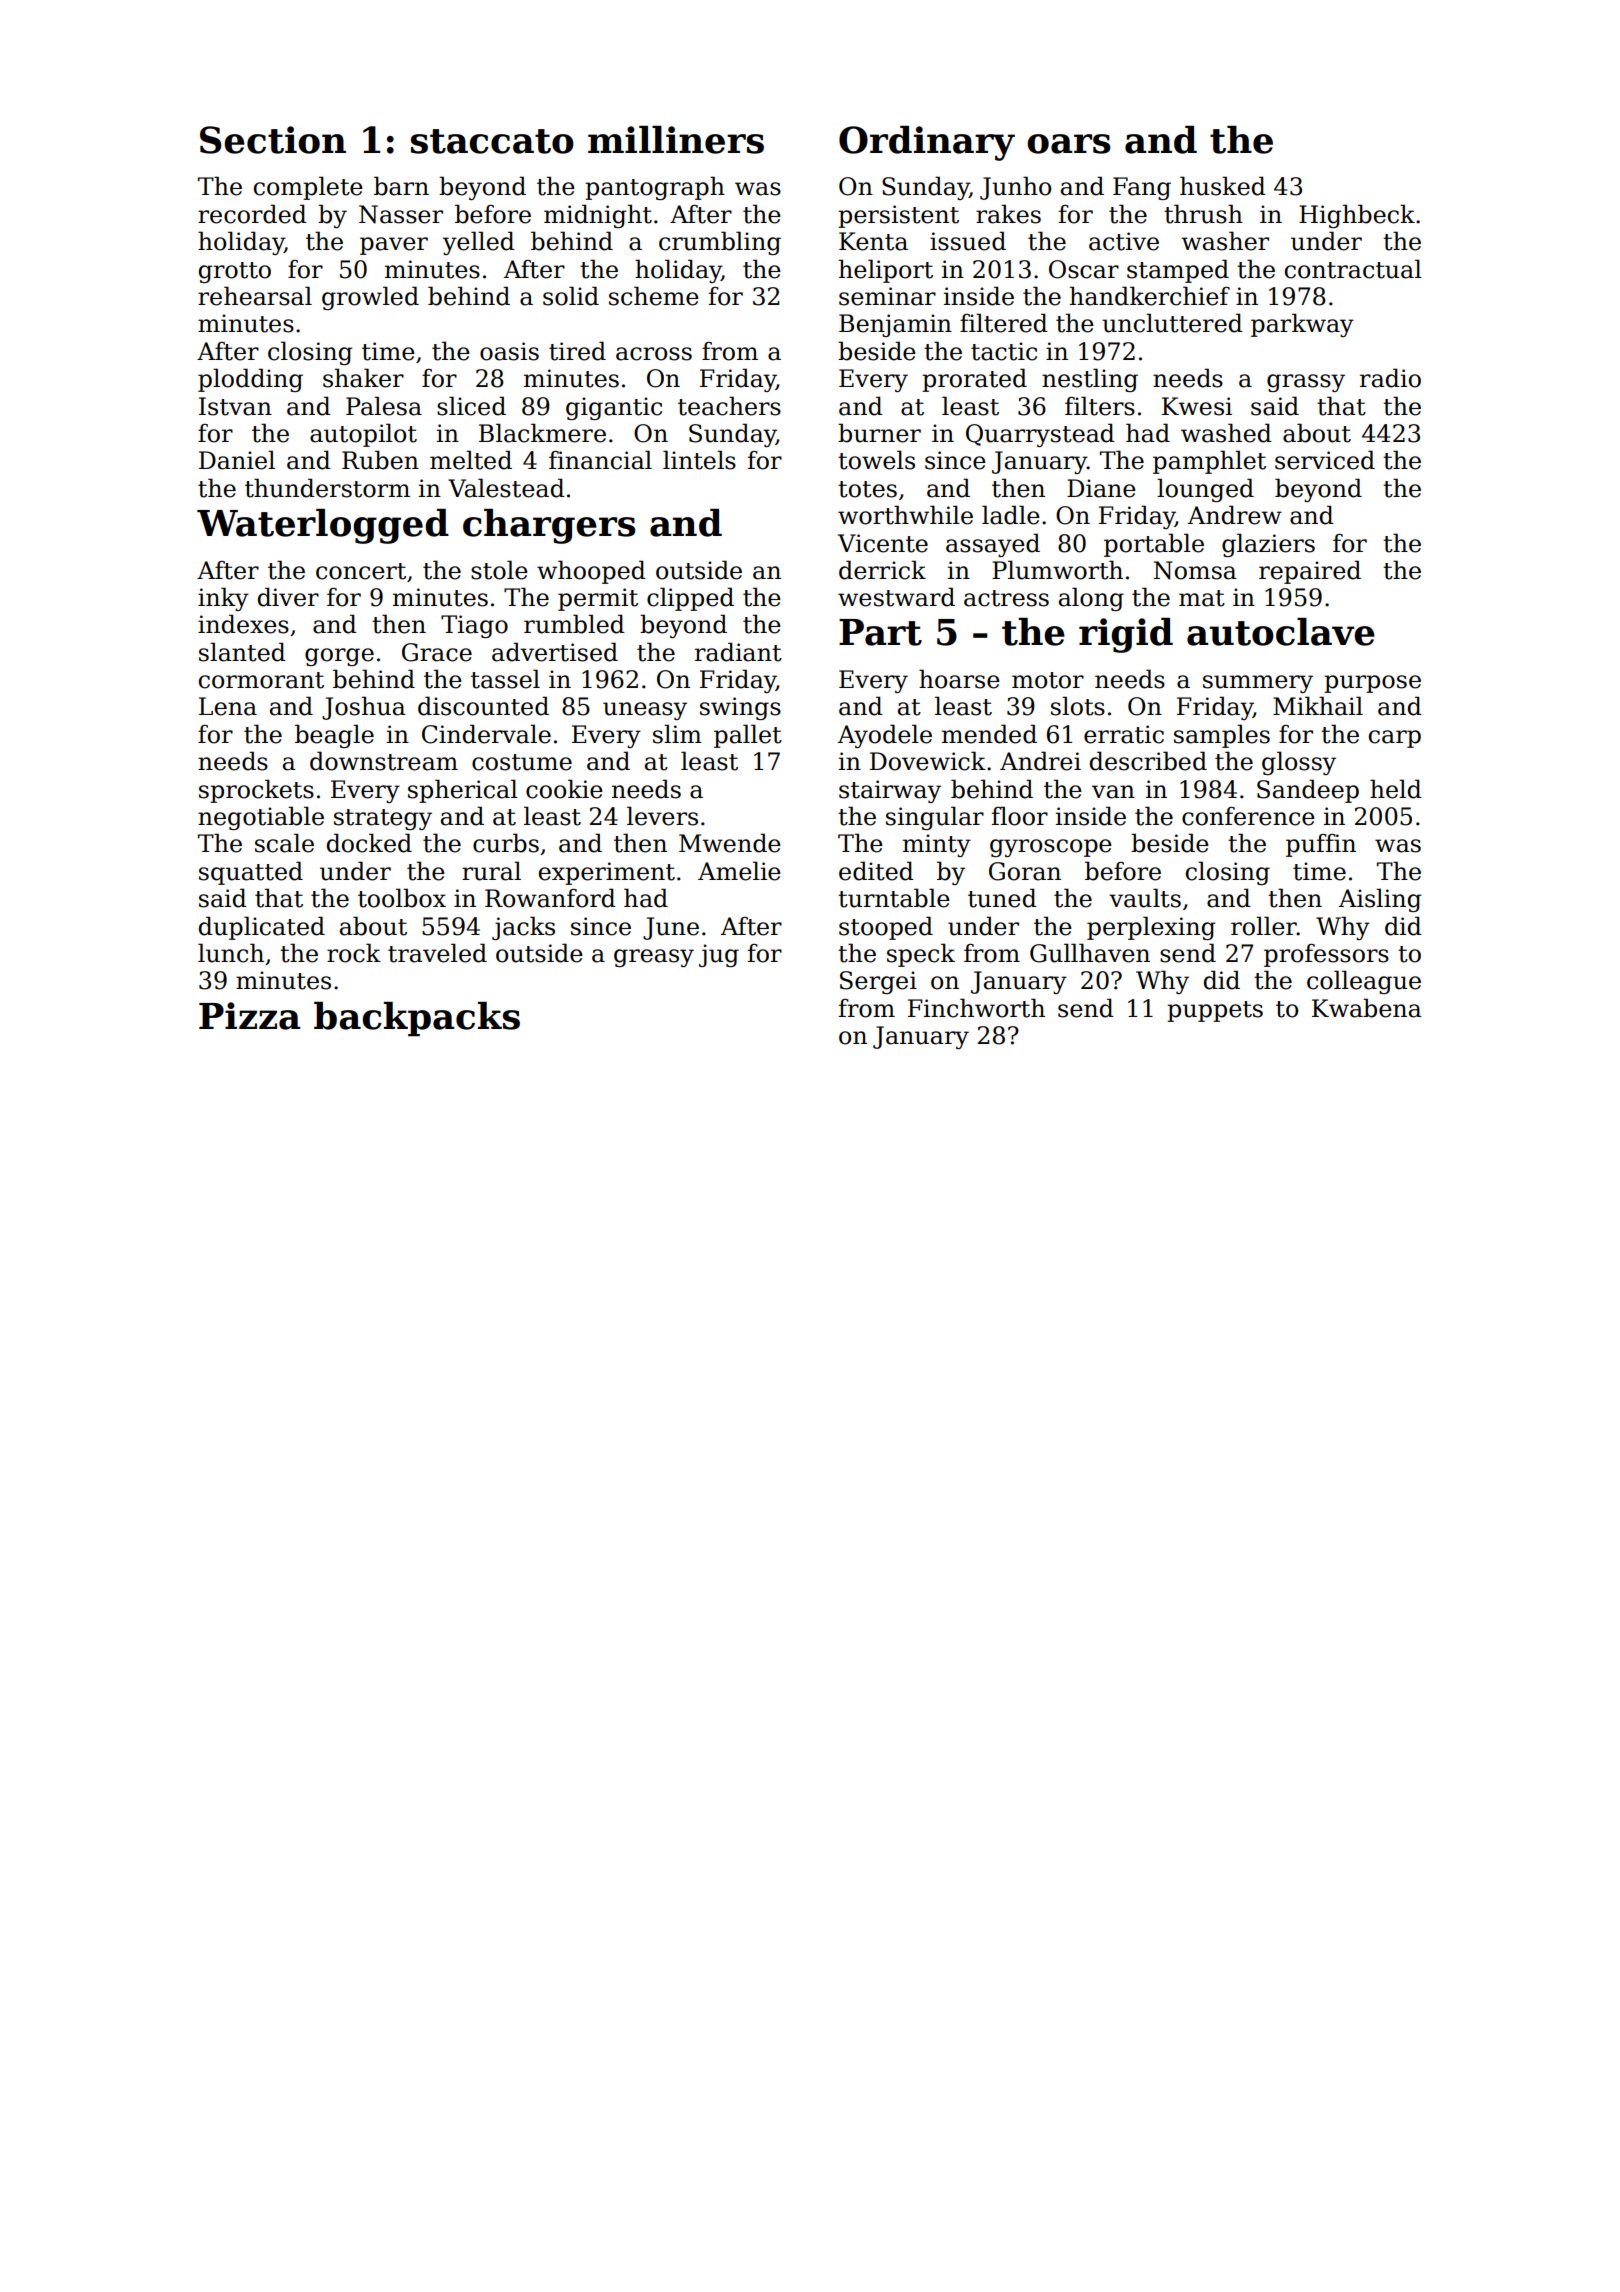 This screenshot has width=1620, height=2292. What do you see at coordinates (250, 1016) in the screenshot?
I see `Pizza` at bounding box center [250, 1016].
